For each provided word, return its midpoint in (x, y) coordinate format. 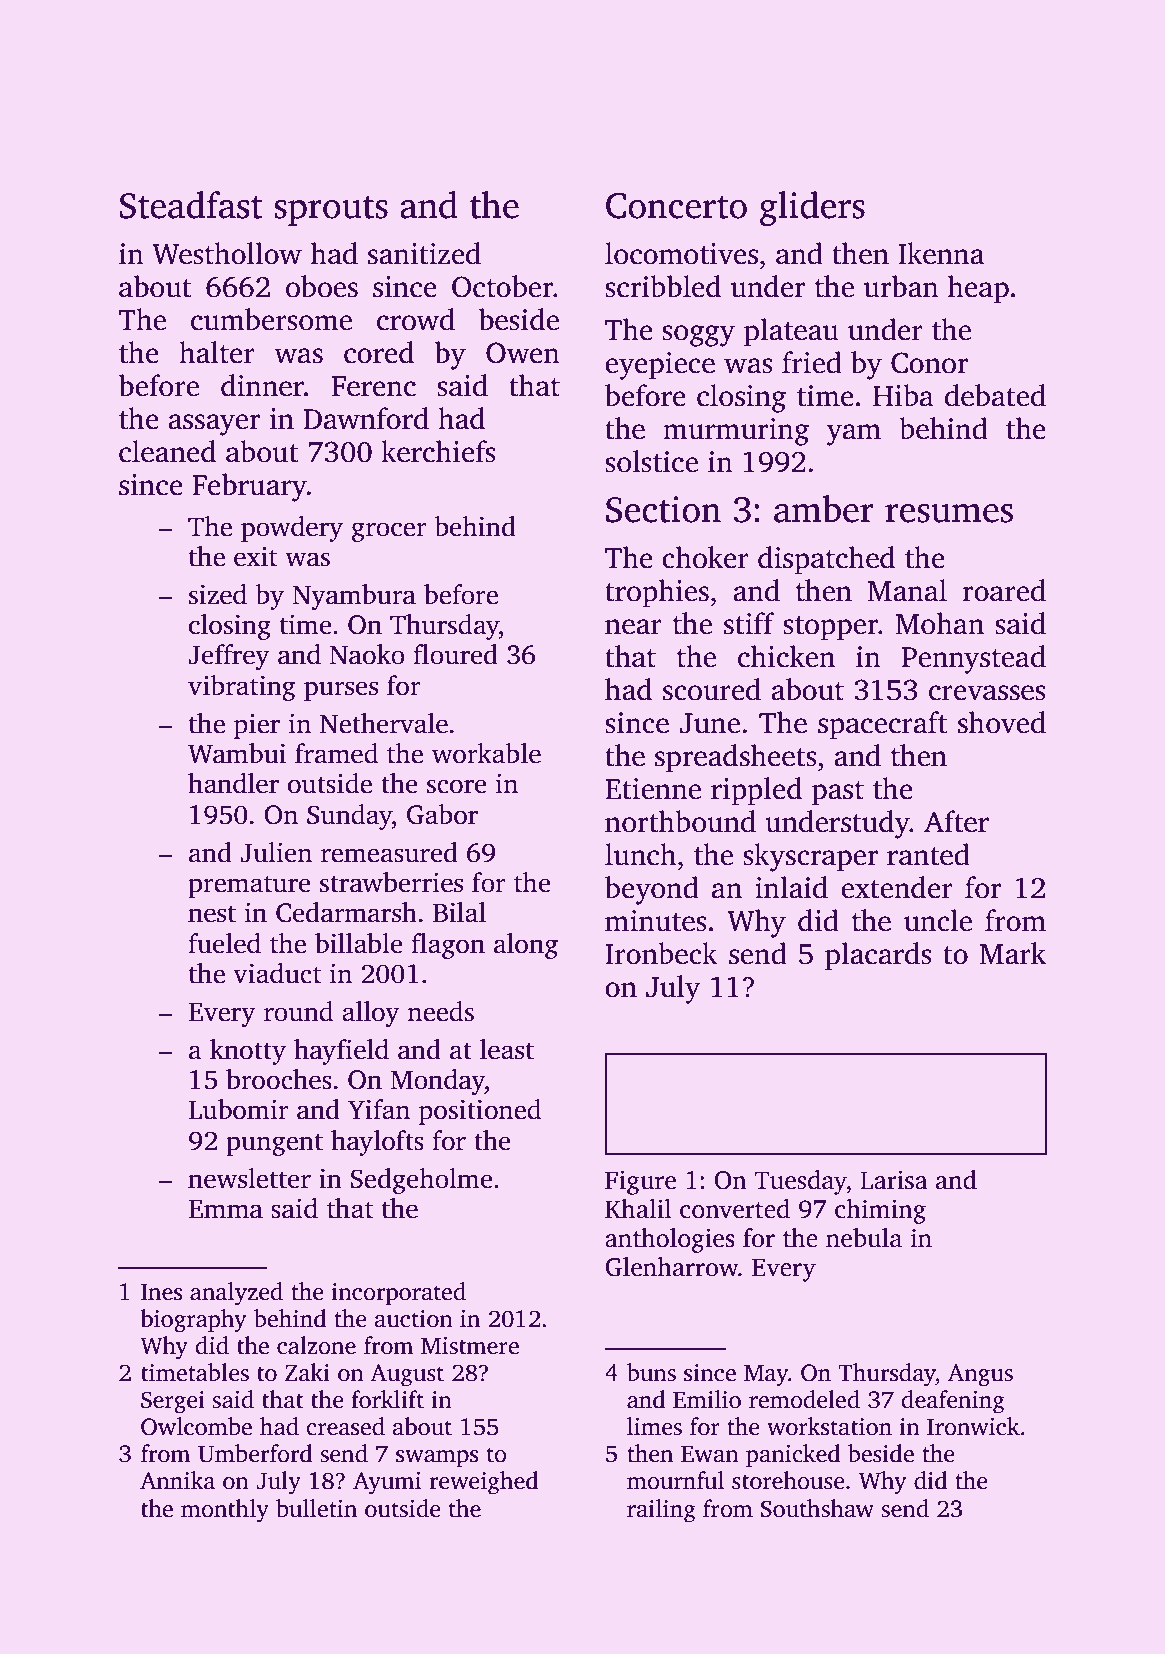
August (407, 1375)
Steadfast (191, 205)
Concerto (676, 205)
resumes (949, 513)
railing (661, 1511)
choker (705, 557)
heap (978, 289)
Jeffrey (229, 657)
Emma (226, 1209)
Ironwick (973, 1426)
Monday (437, 1082)
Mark (1012, 953)
